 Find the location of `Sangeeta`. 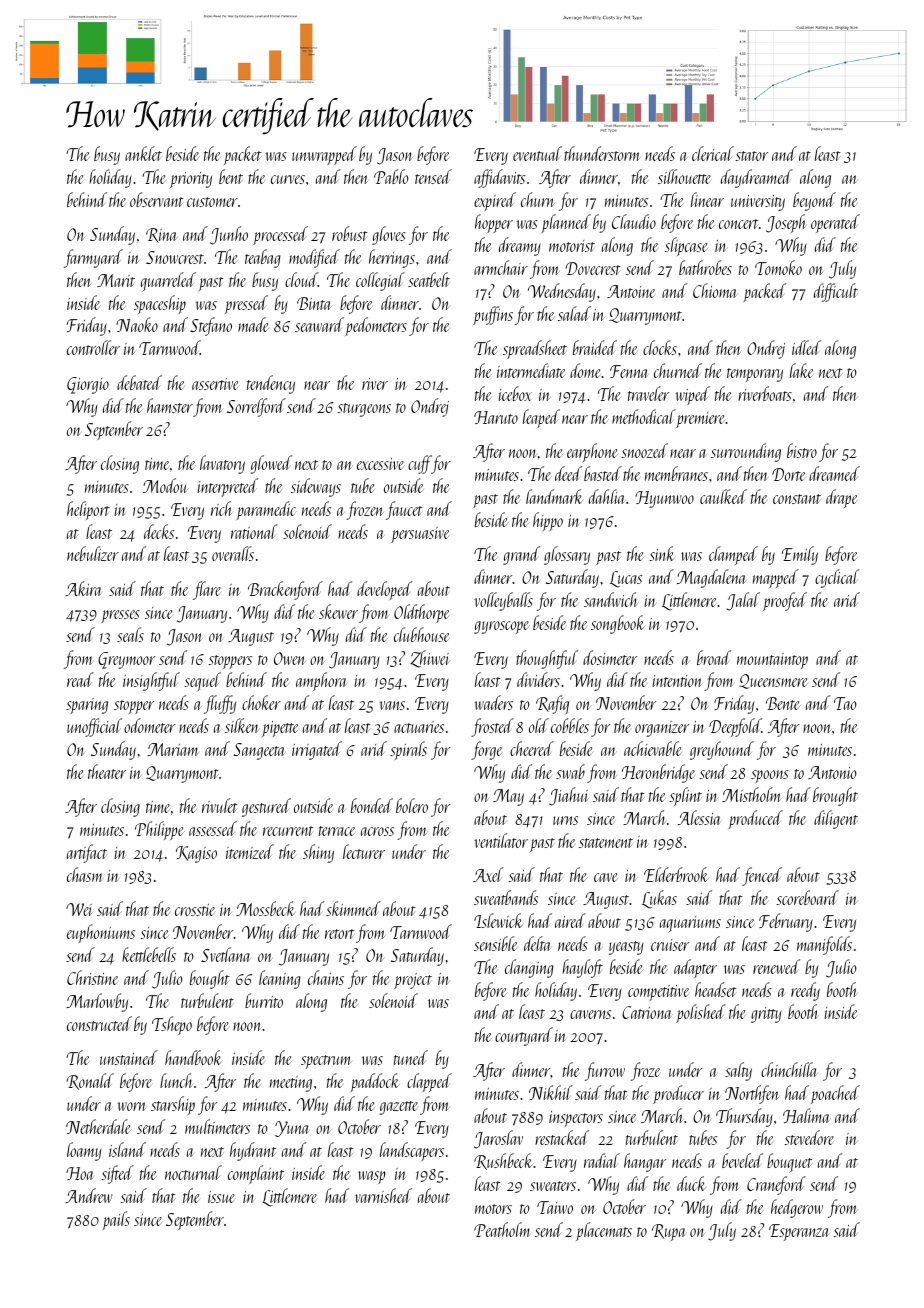

Sangeeta is located at coordinates (259, 751).
